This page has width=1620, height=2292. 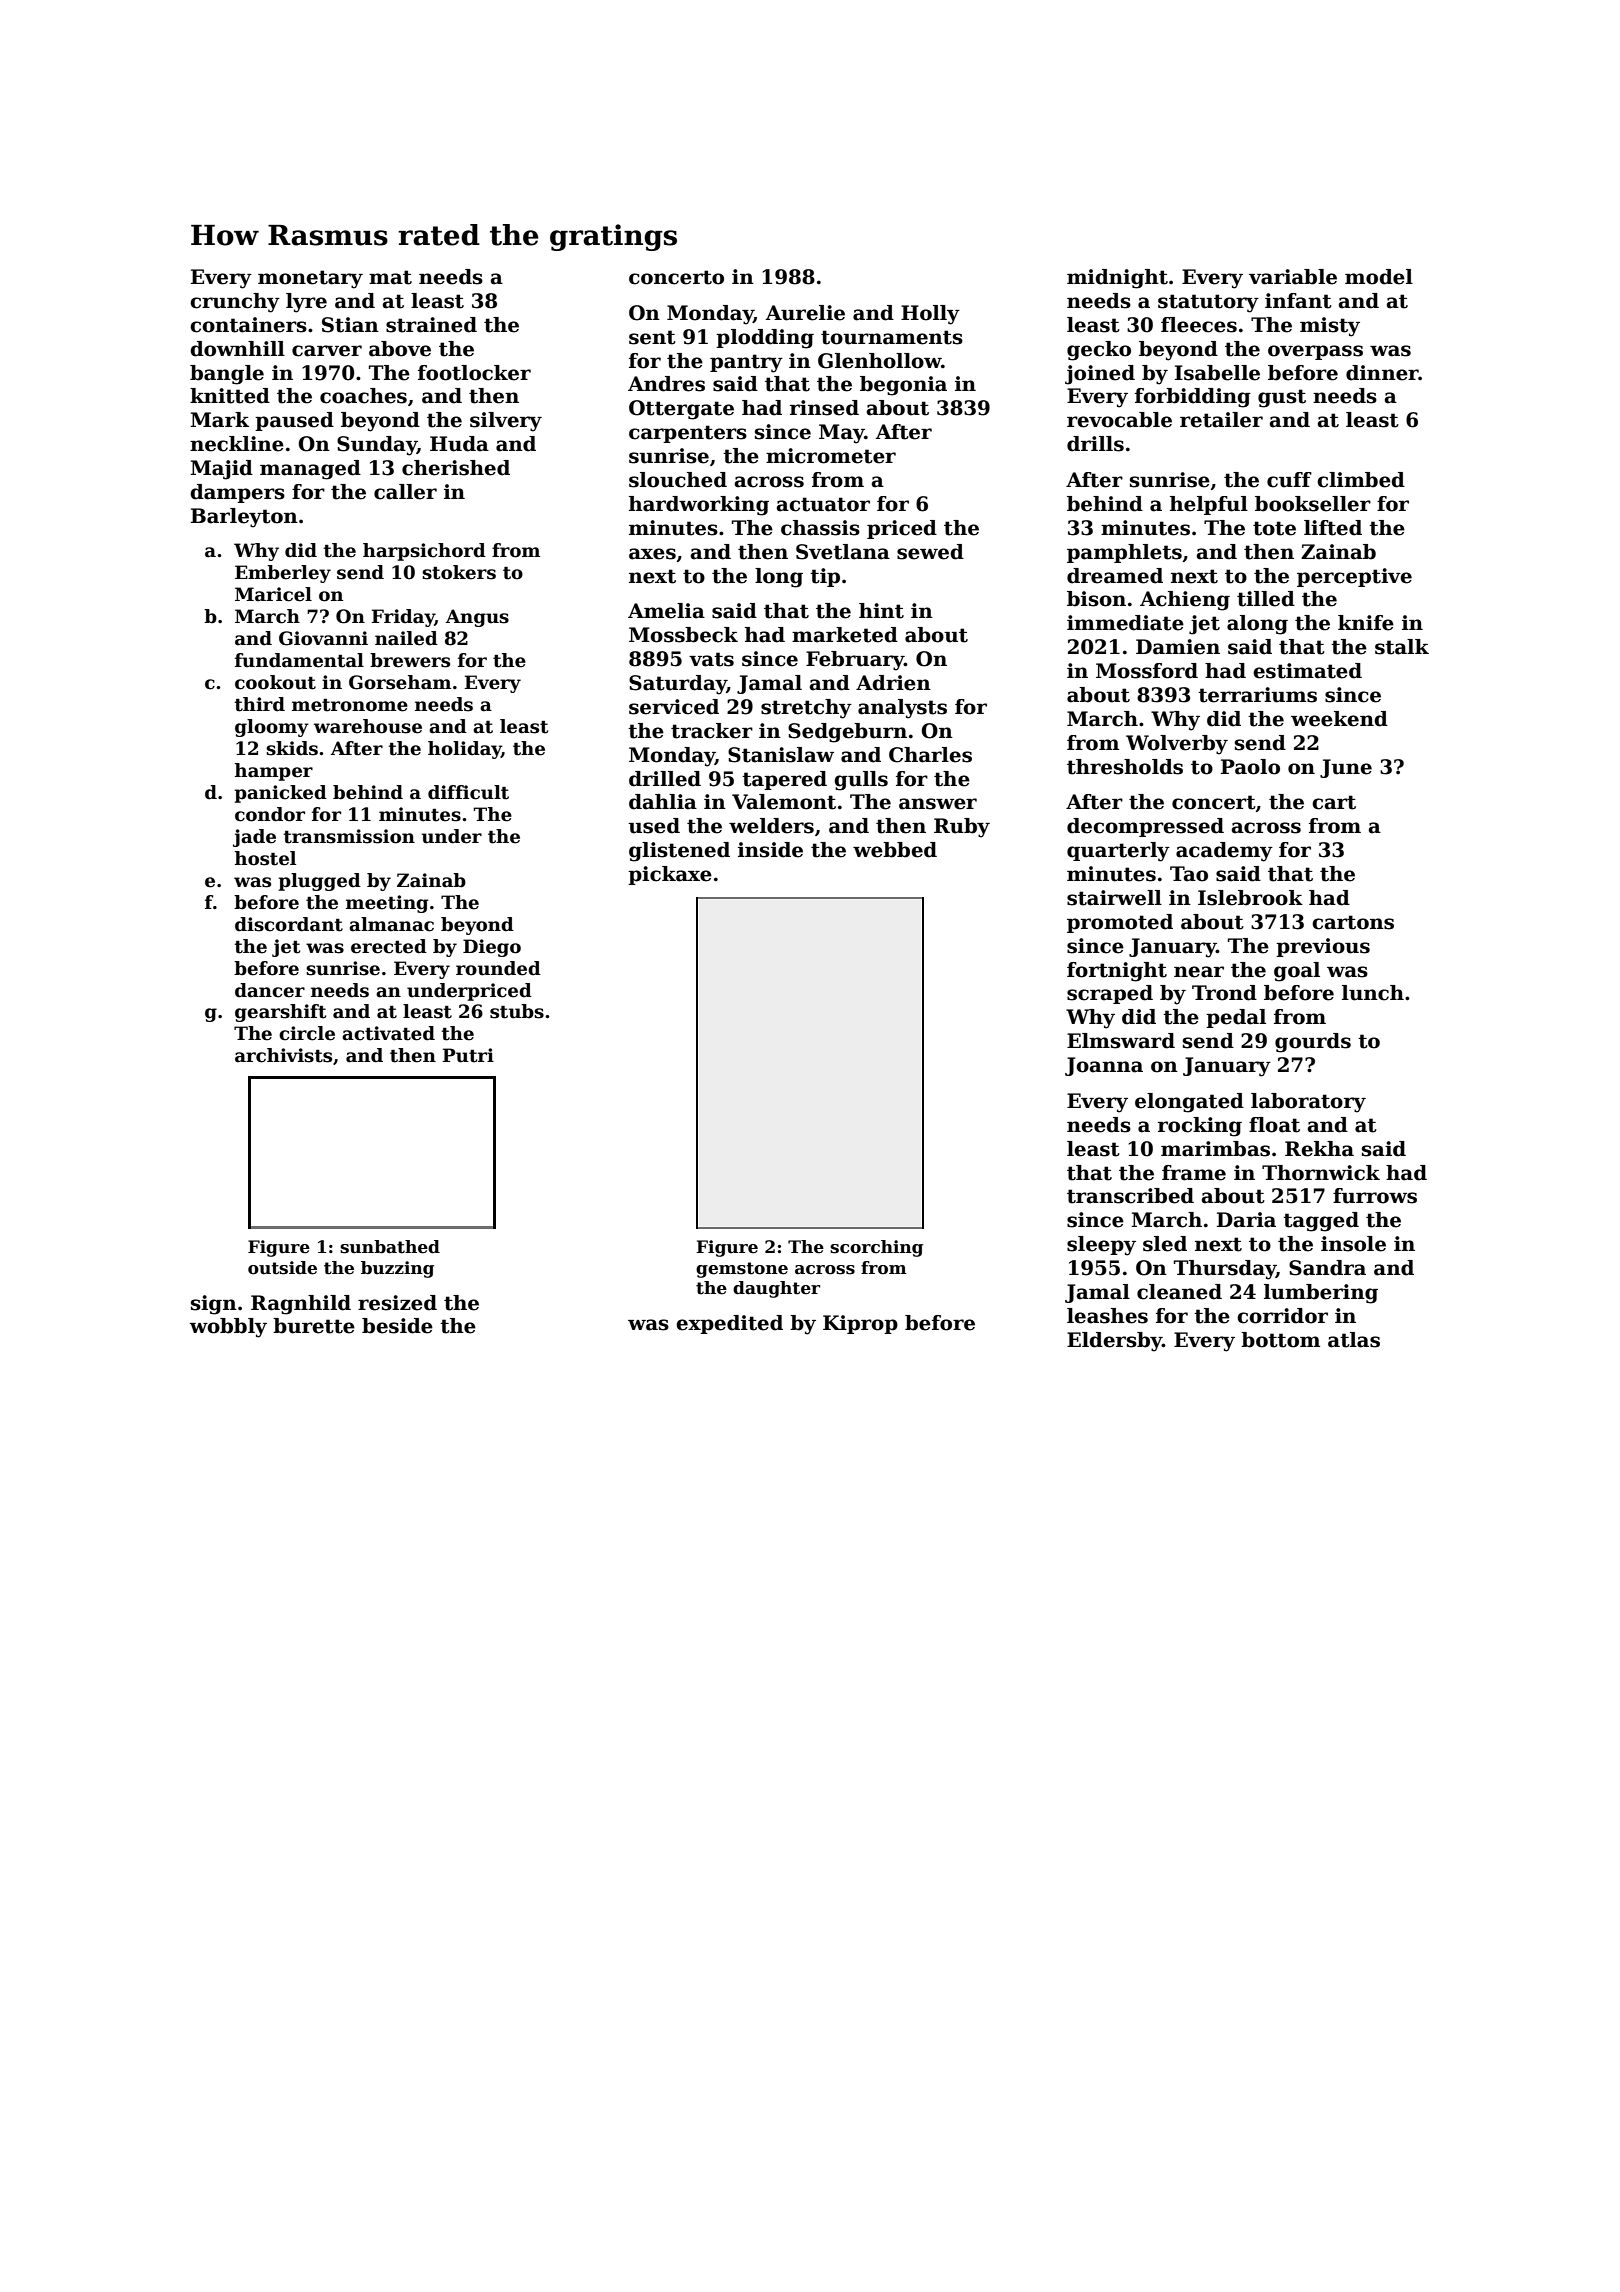 What do you see at coordinates (930, 755) in the page?
I see `Charles` at bounding box center [930, 755].
